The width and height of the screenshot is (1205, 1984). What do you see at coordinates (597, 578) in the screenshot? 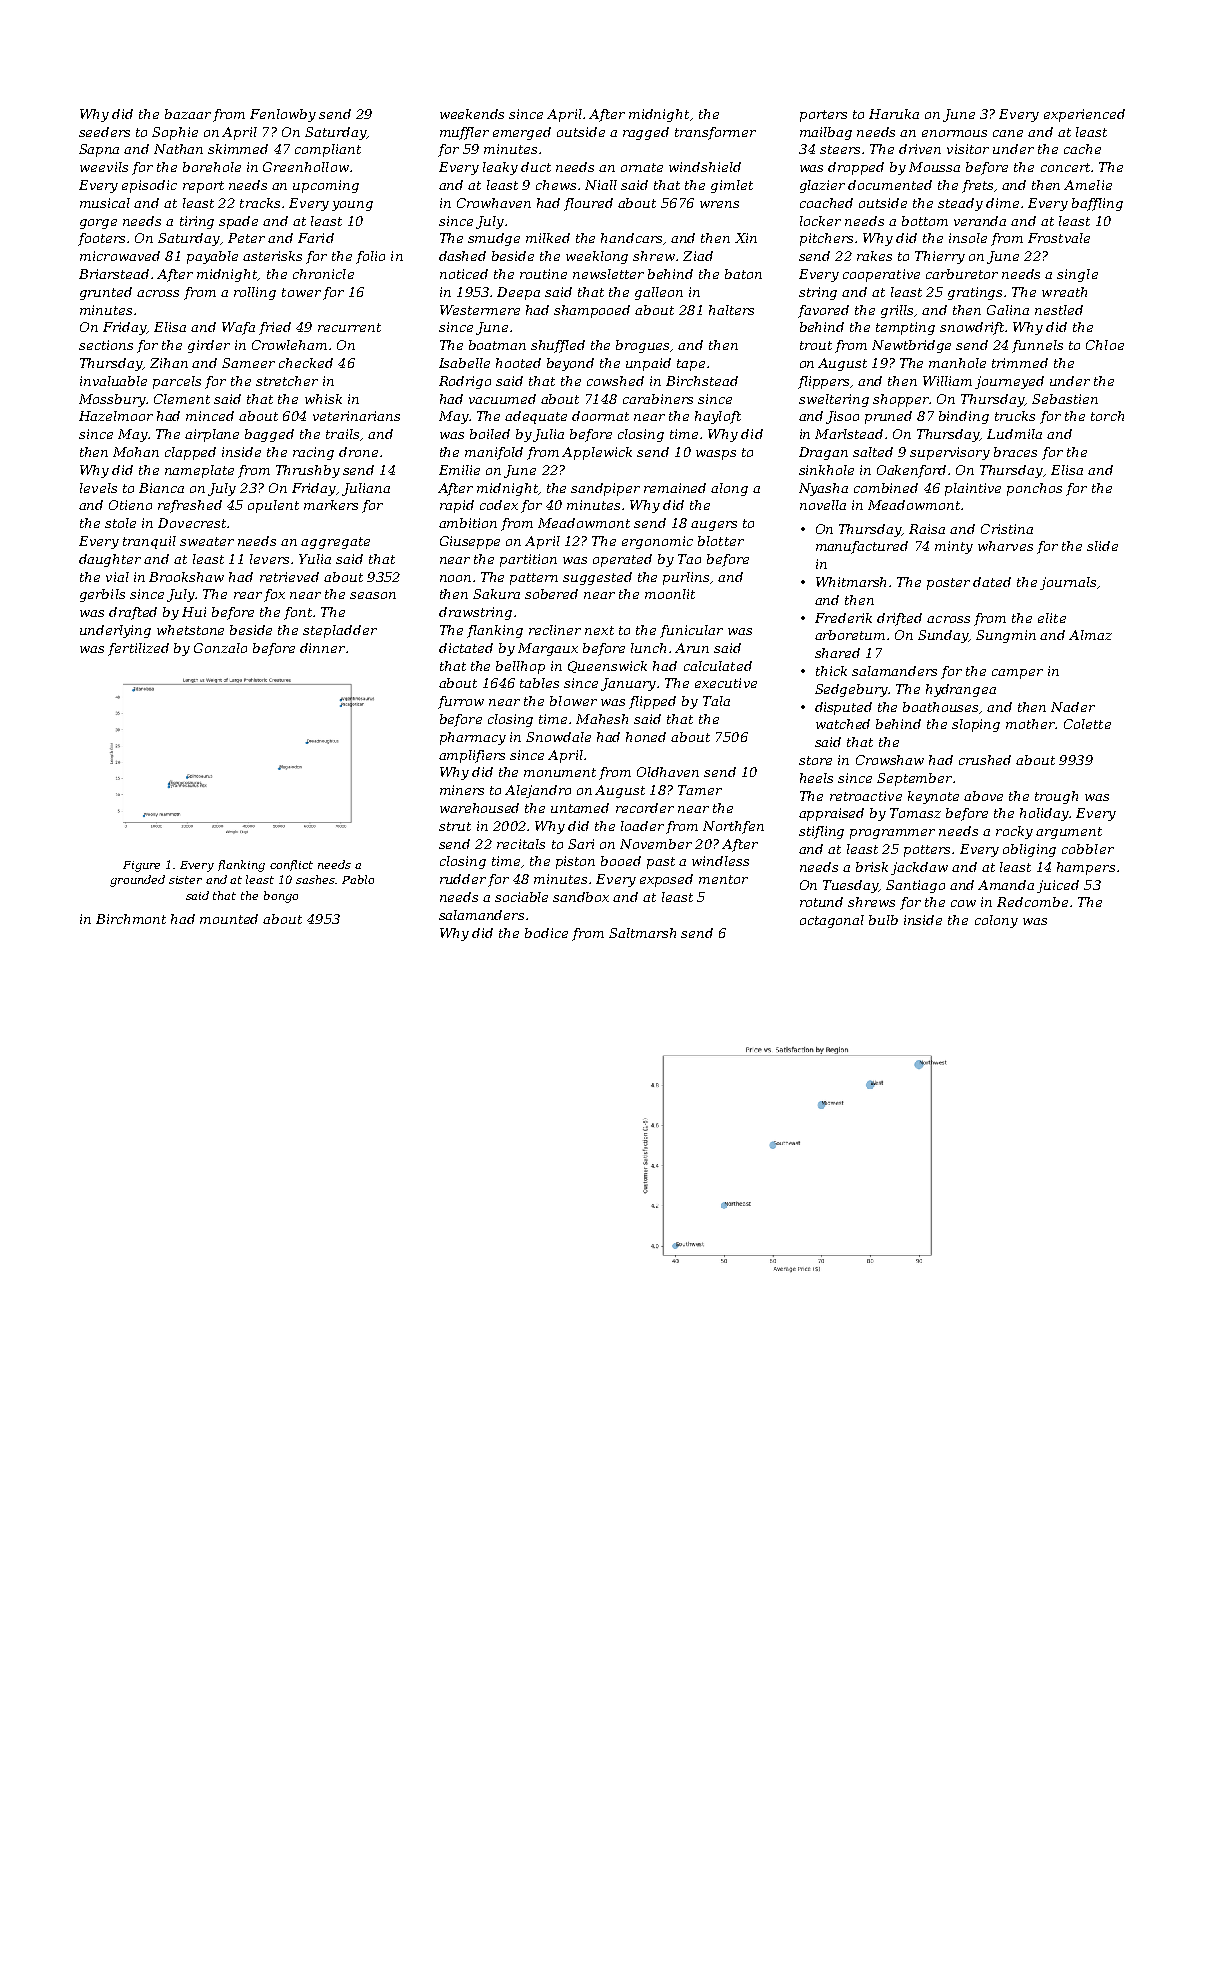
I see `suggested` at bounding box center [597, 578].
